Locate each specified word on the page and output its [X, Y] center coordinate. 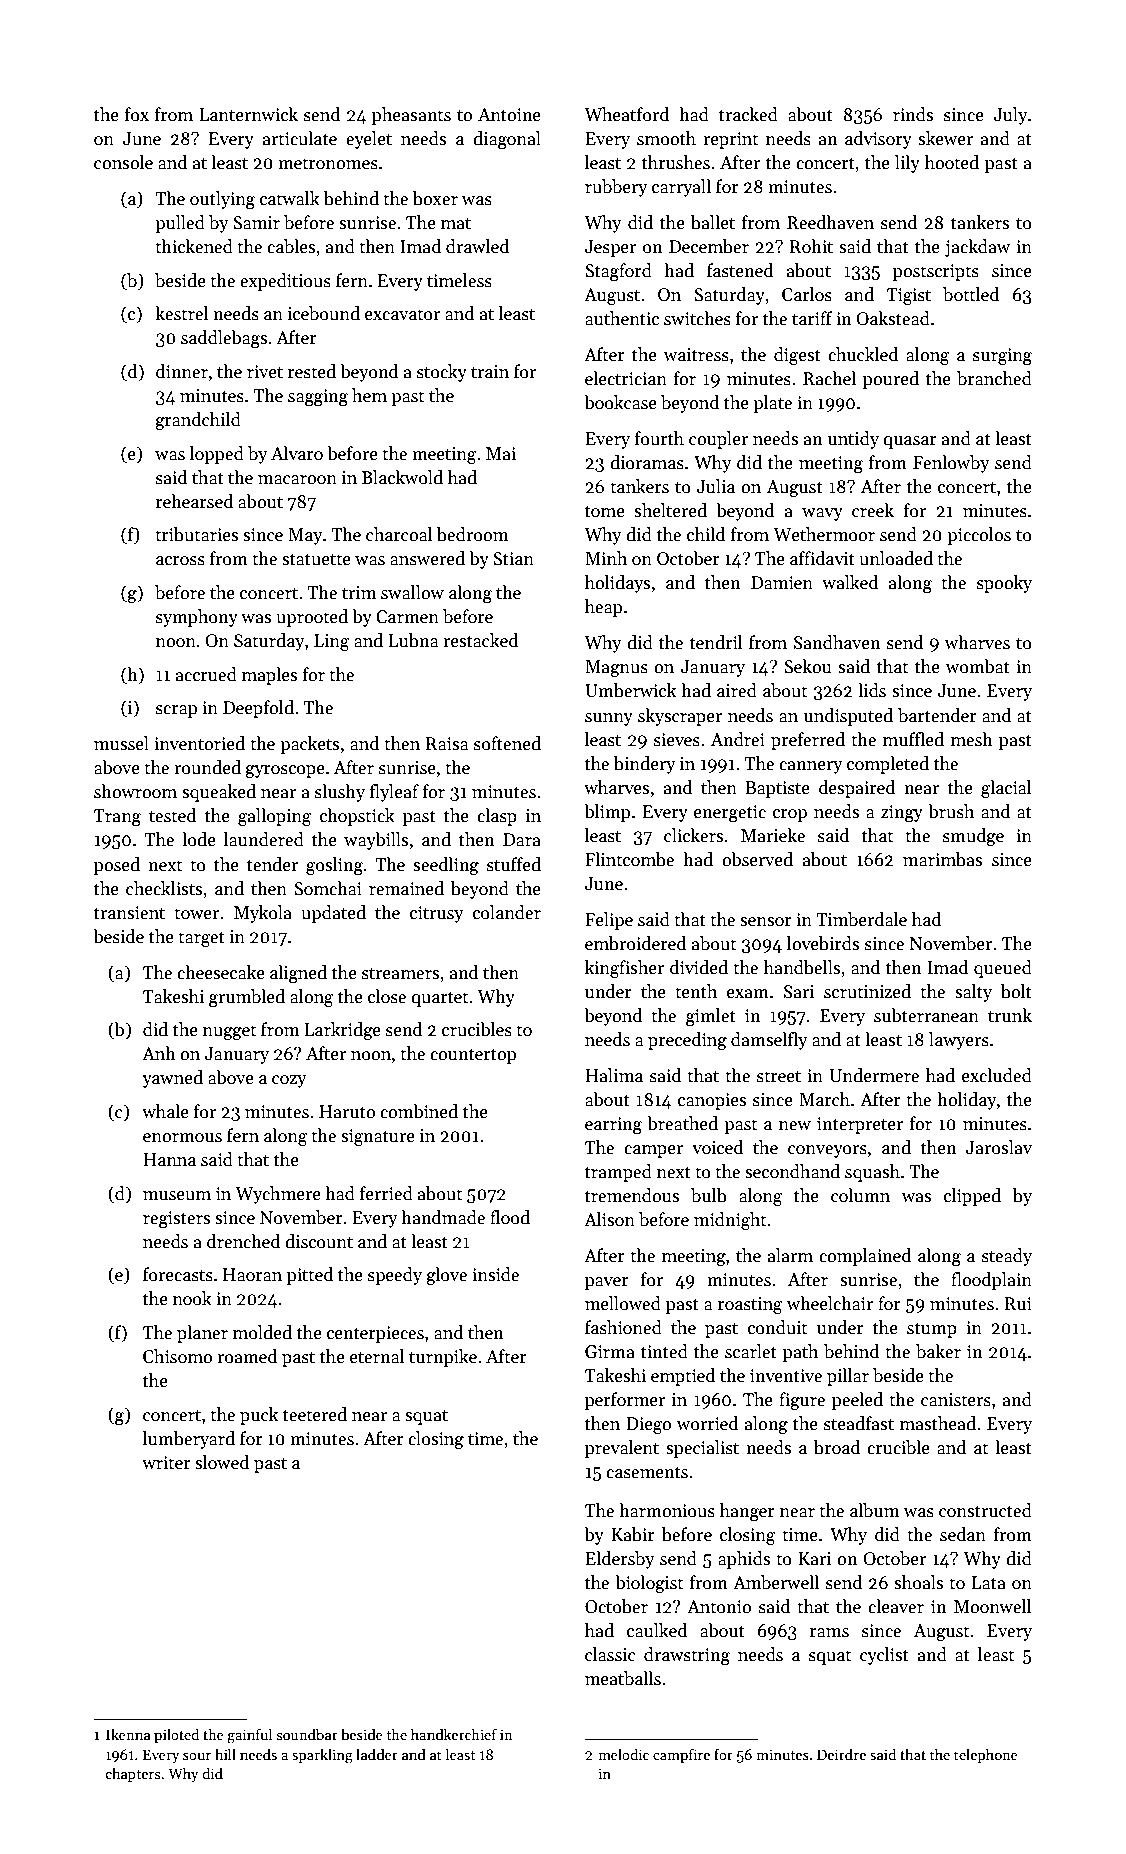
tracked [748, 114]
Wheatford [627, 114]
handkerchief [454, 1734]
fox [137, 114]
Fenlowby [951, 464]
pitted [310, 1276]
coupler [718, 440]
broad [837, 1447]
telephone [986, 1755]
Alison [609, 1219]
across [180, 561]
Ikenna [128, 1734]
